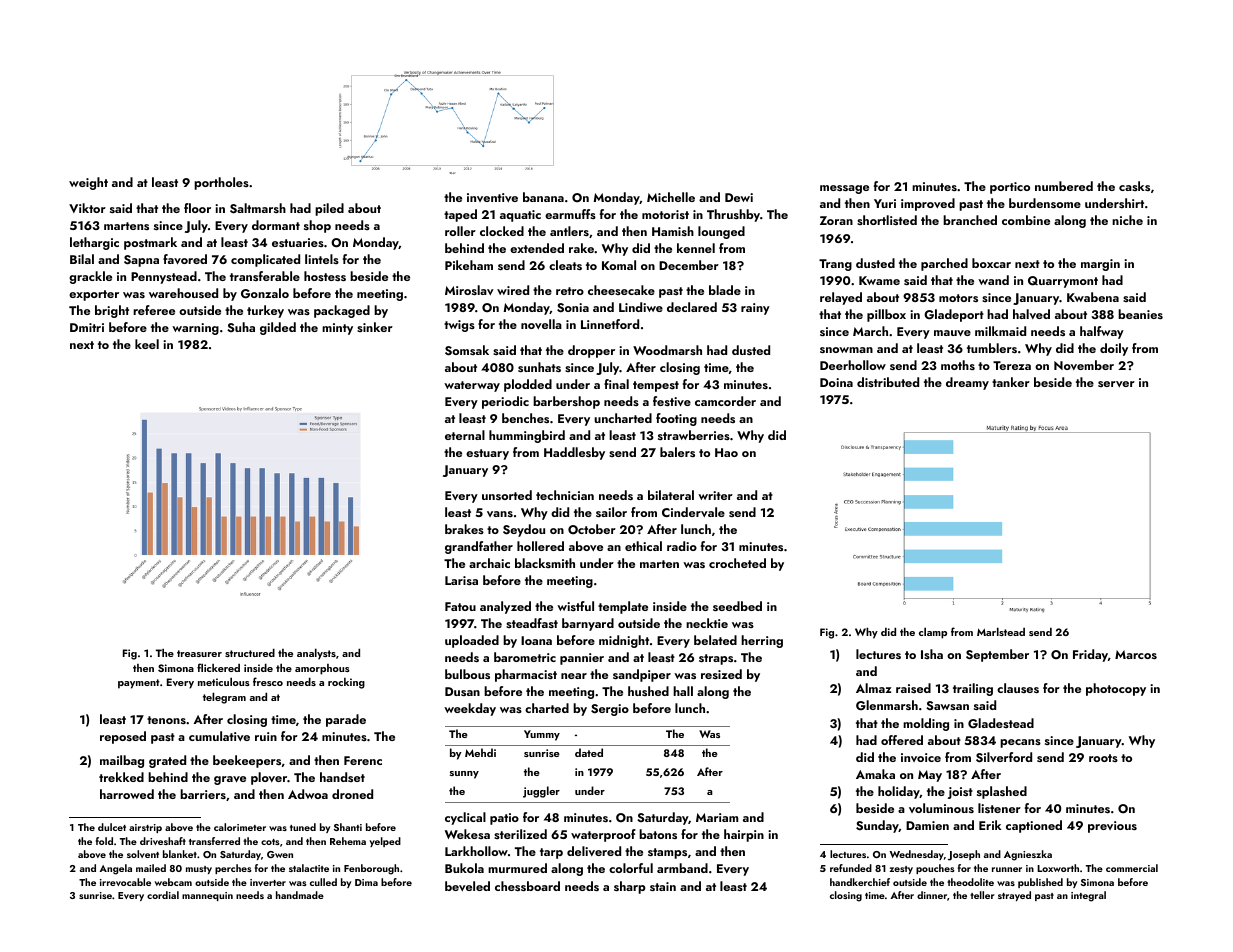  Describe the element at coordinates (933, 633) in the image. I see `clamp` at that location.
